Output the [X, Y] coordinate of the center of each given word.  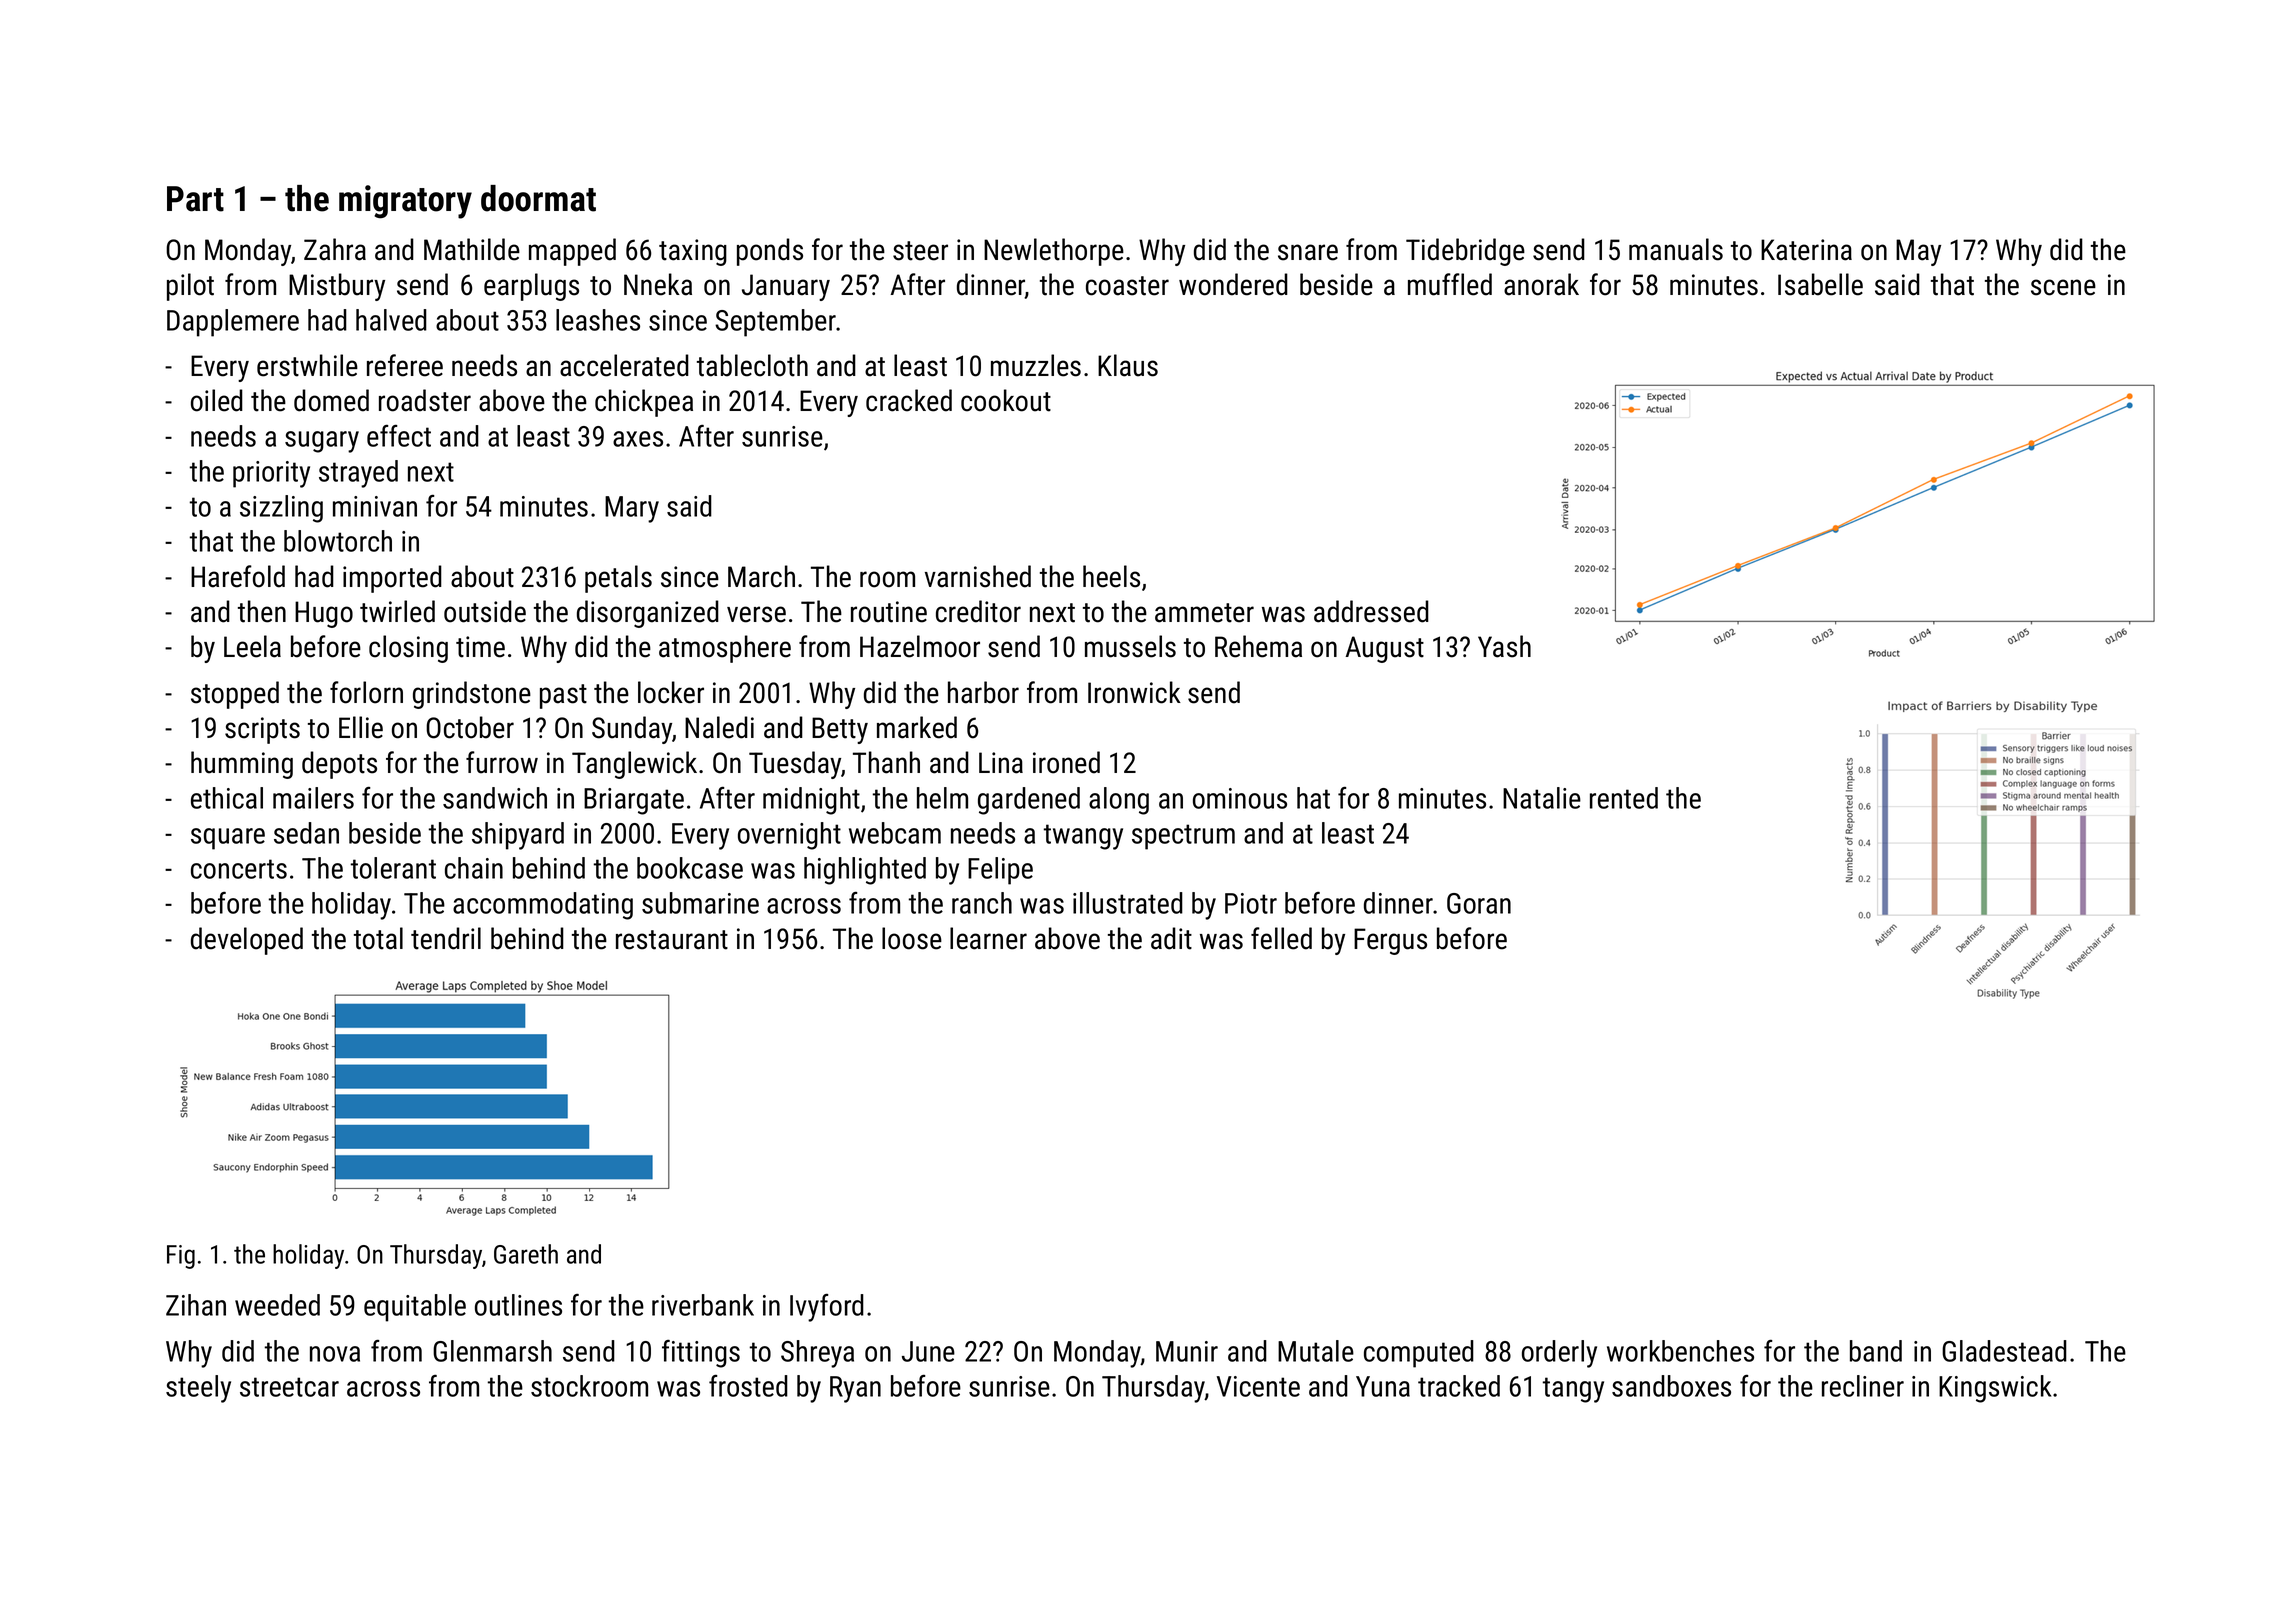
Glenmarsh [492, 1351]
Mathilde [472, 249]
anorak [1541, 284]
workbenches [1680, 1351]
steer [920, 251]
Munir [1187, 1351]
